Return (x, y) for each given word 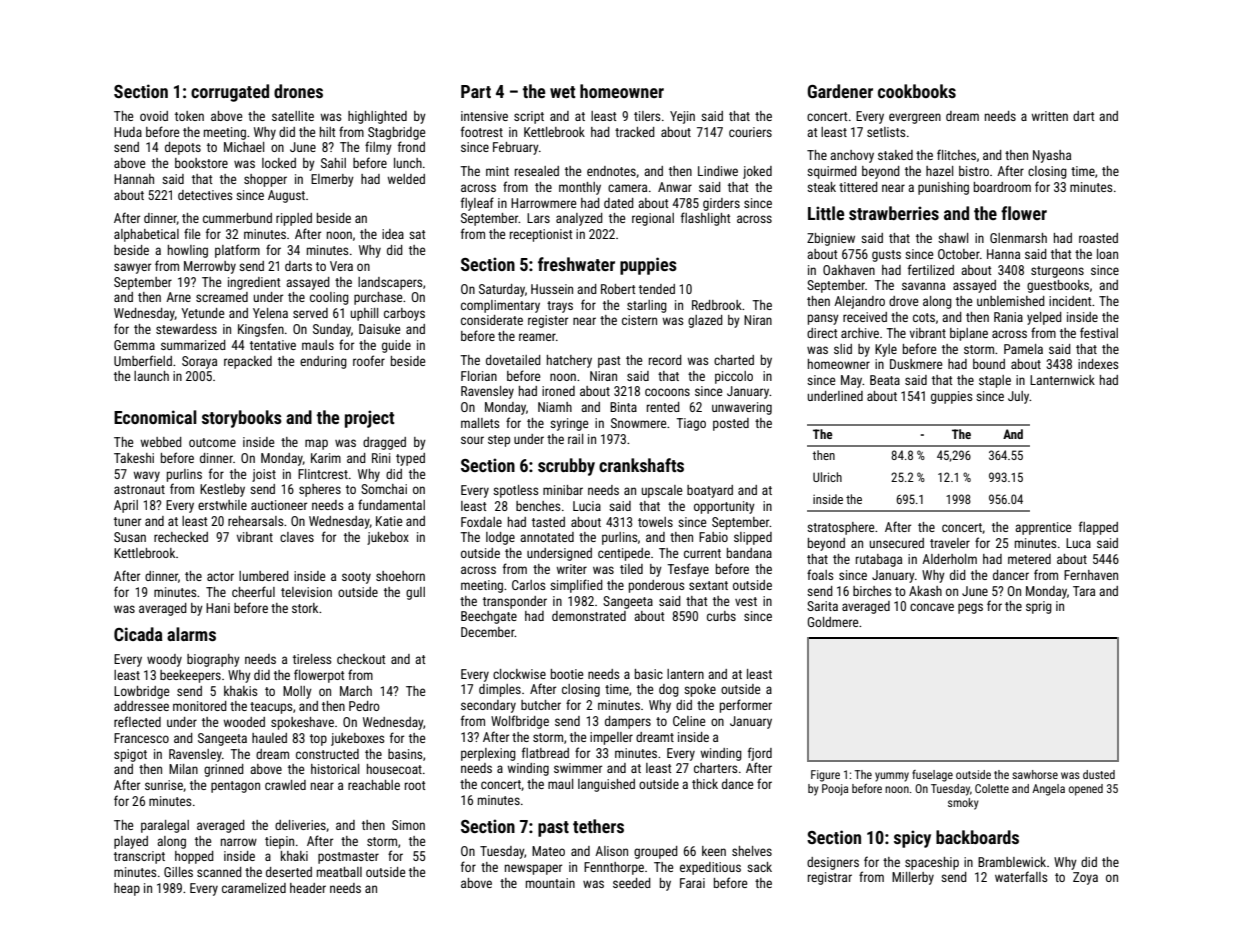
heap (127, 889)
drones (298, 91)
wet (563, 92)
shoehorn (400, 576)
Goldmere (832, 622)
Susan (130, 537)
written (1049, 116)
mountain (550, 883)
